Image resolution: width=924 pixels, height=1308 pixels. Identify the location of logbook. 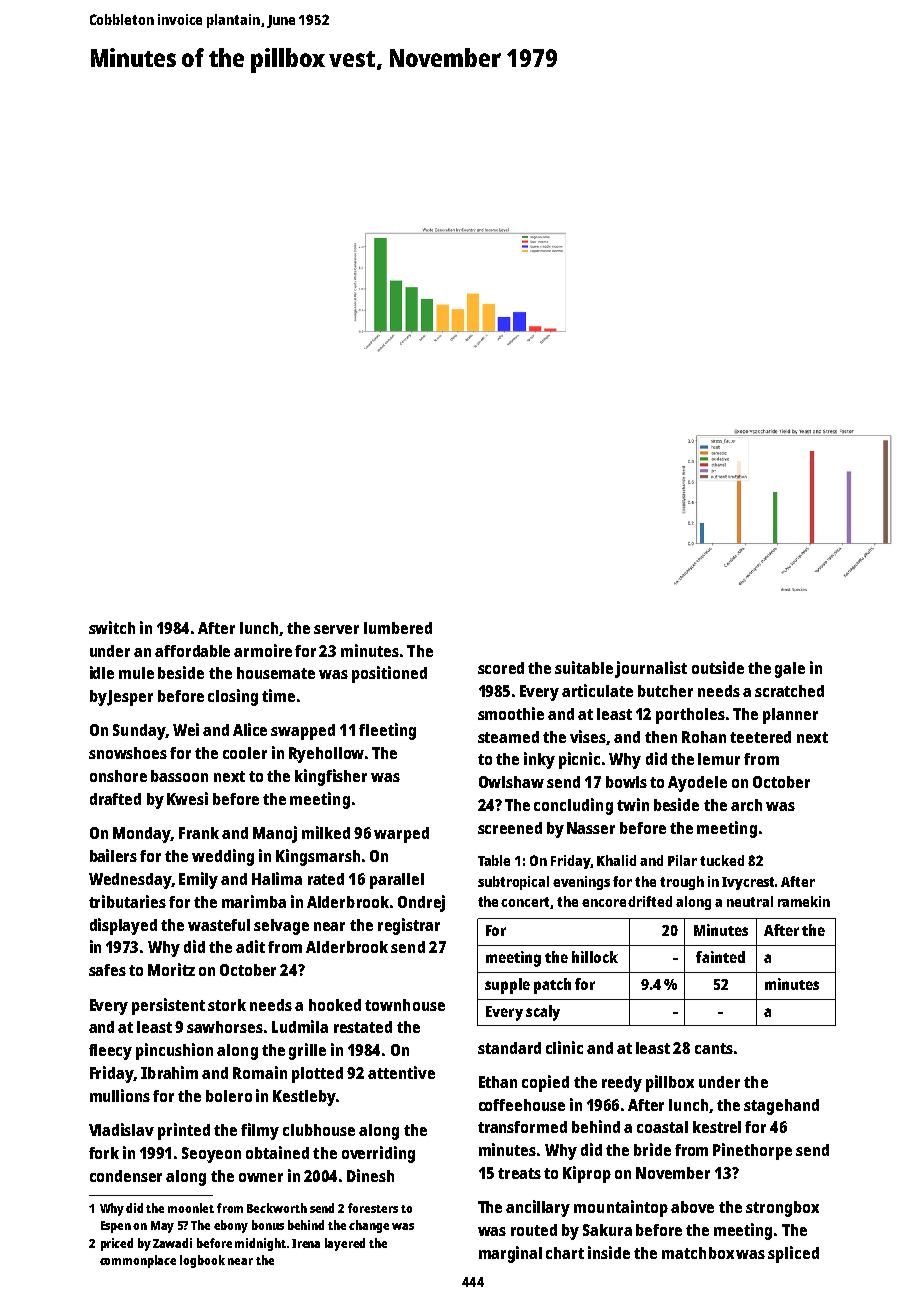
(202, 1261).
